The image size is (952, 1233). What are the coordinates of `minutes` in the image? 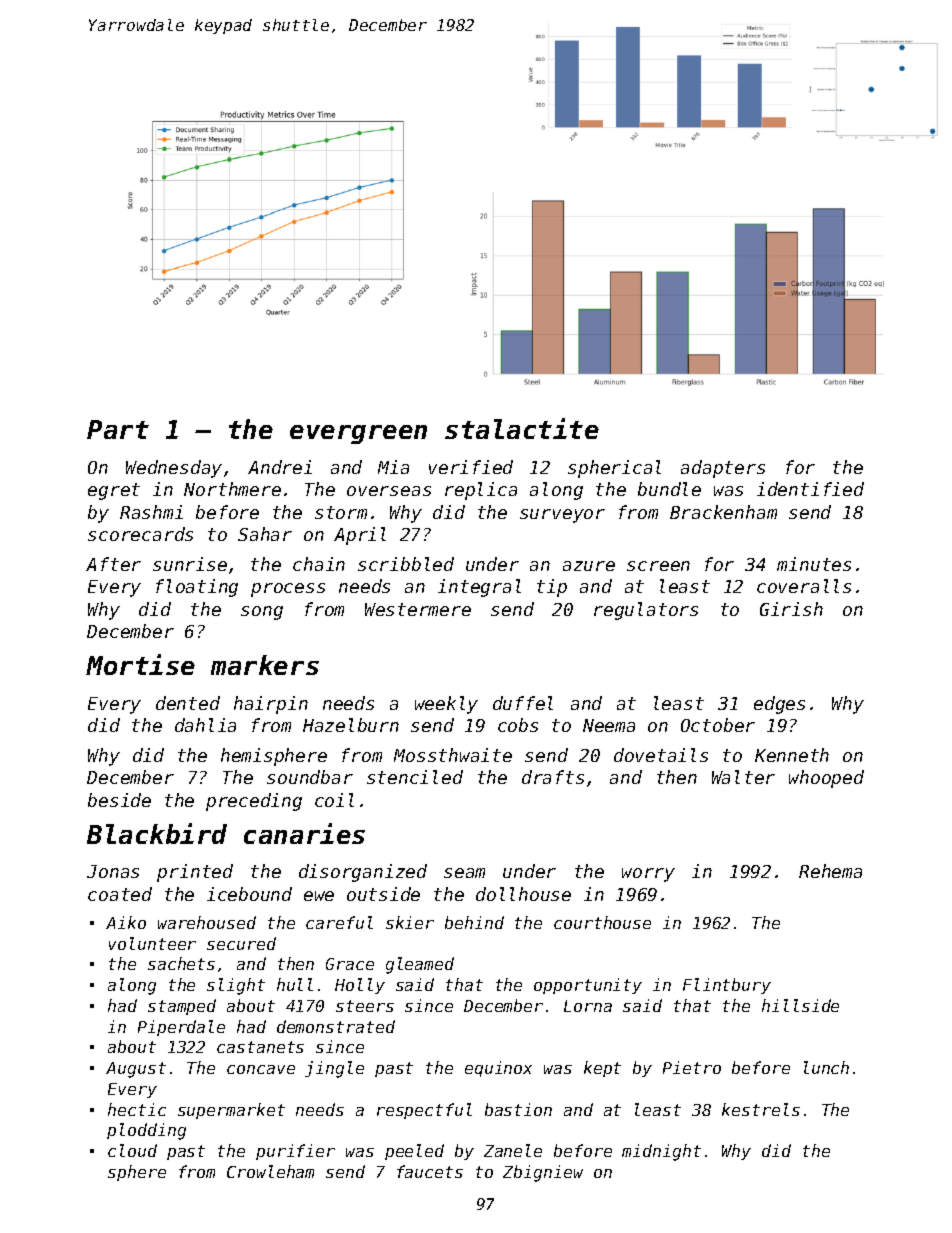 It's located at (814, 564).
